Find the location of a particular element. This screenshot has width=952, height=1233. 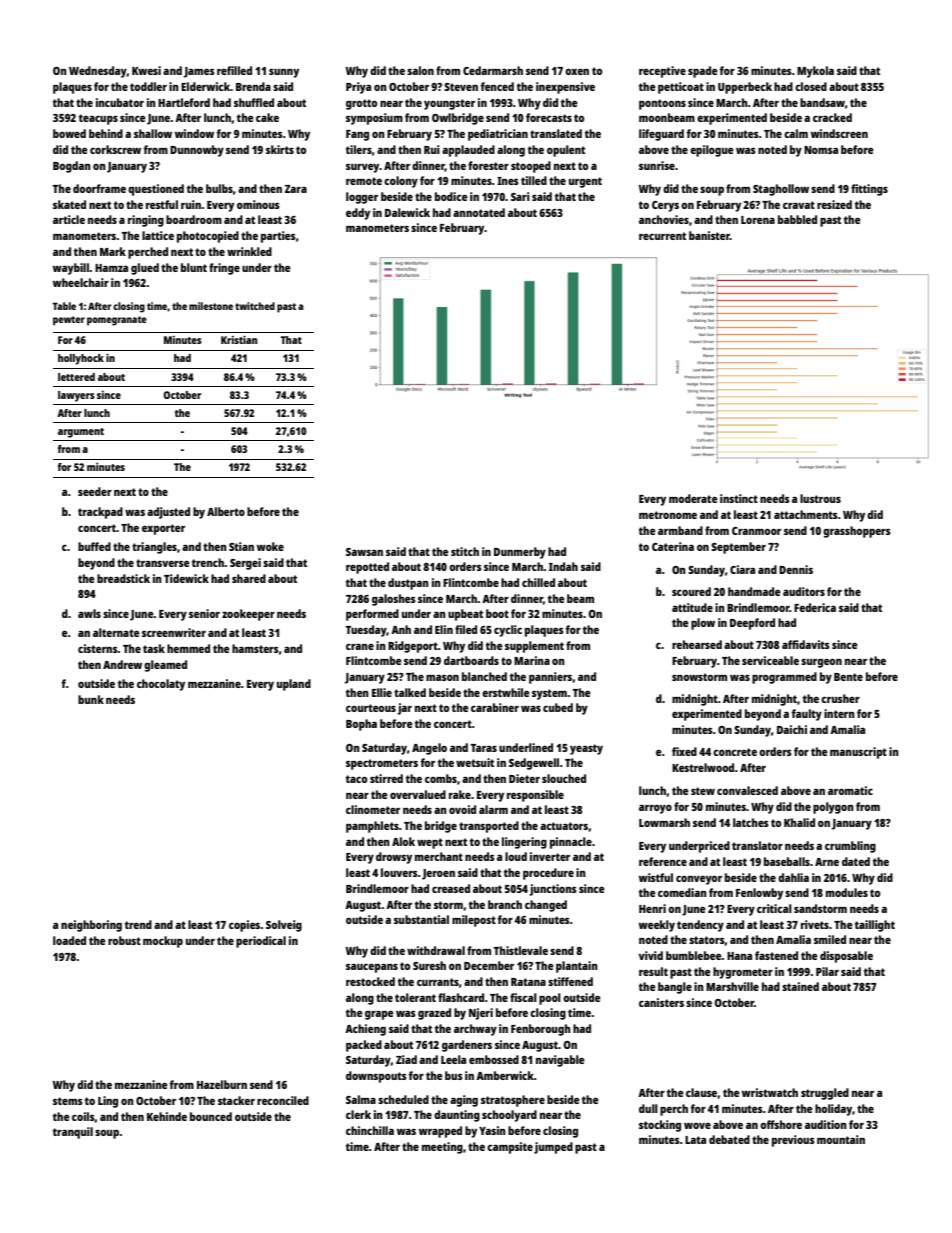

shallow is located at coordinates (153, 133).
